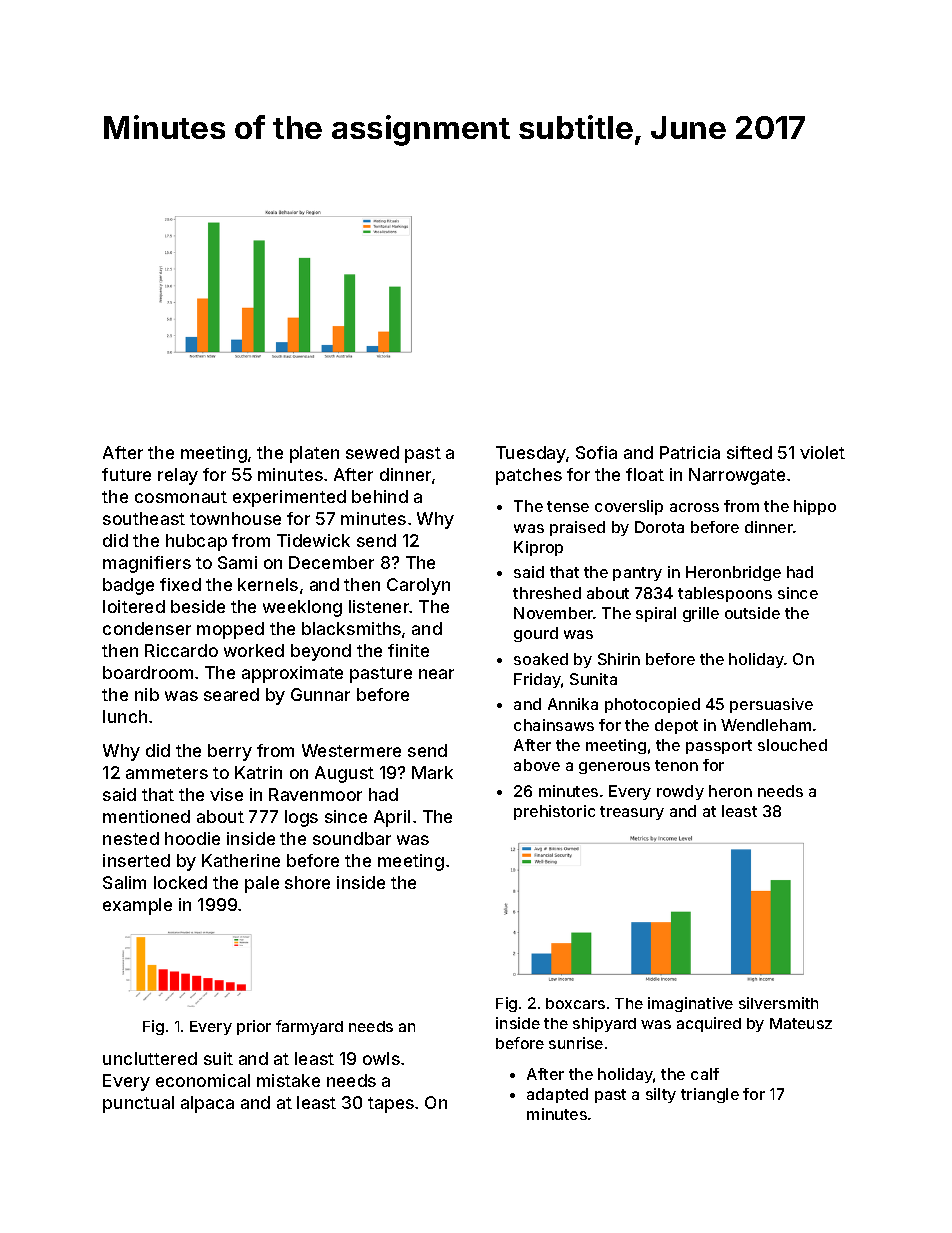 Image resolution: width=952 pixels, height=1233 pixels. What do you see at coordinates (690, 452) in the screenshot?
I see `Patricia` at bounding box center [690, 452].
